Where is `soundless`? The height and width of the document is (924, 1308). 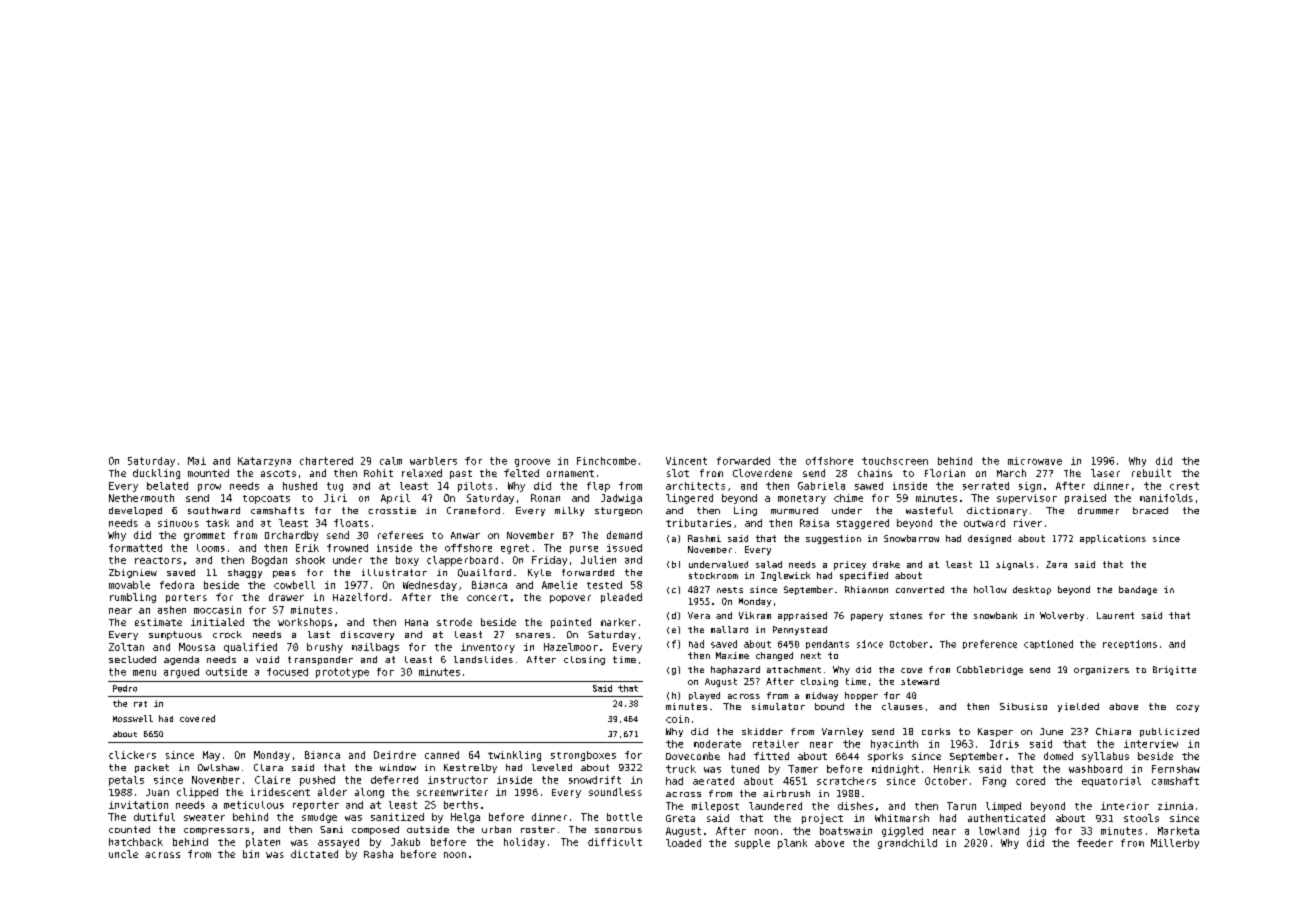 soundless is located at coordinates (615, 792).
